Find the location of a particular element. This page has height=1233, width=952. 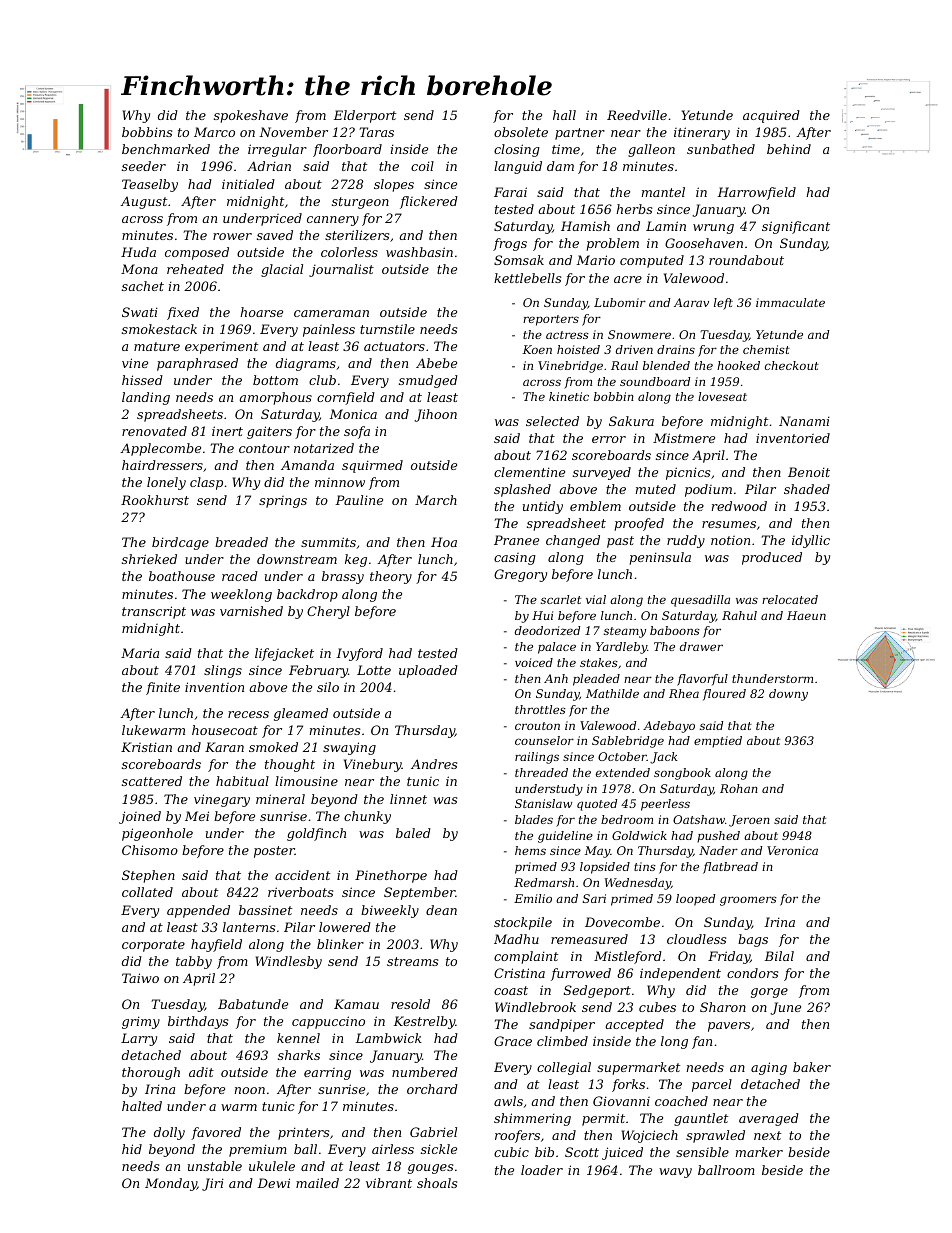

Windlesby is located at coordinates (289, 962).
